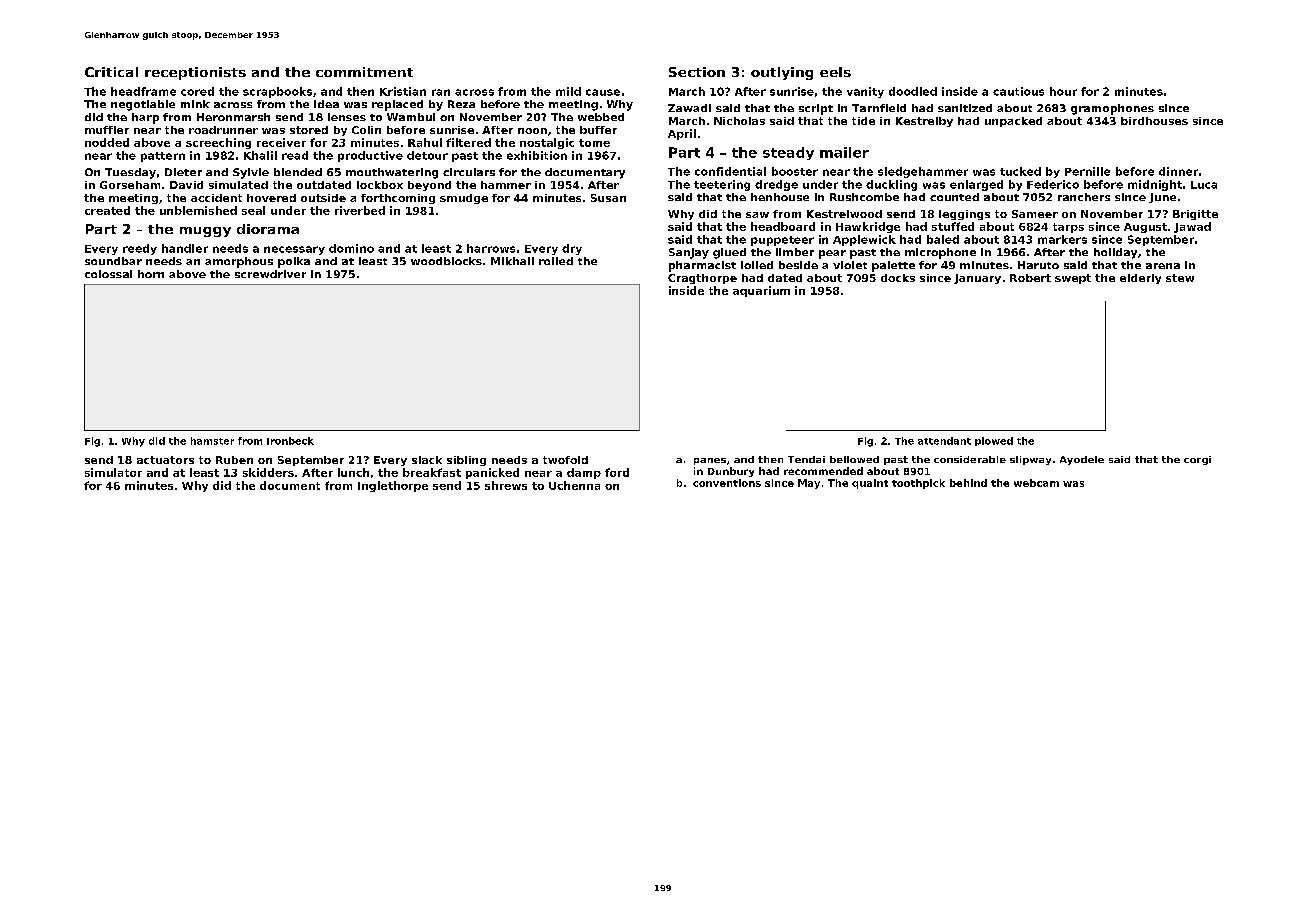 The height and width of the screenshot is (924, 1308). I want to click on Inglethorpe, so click(393, 486).
